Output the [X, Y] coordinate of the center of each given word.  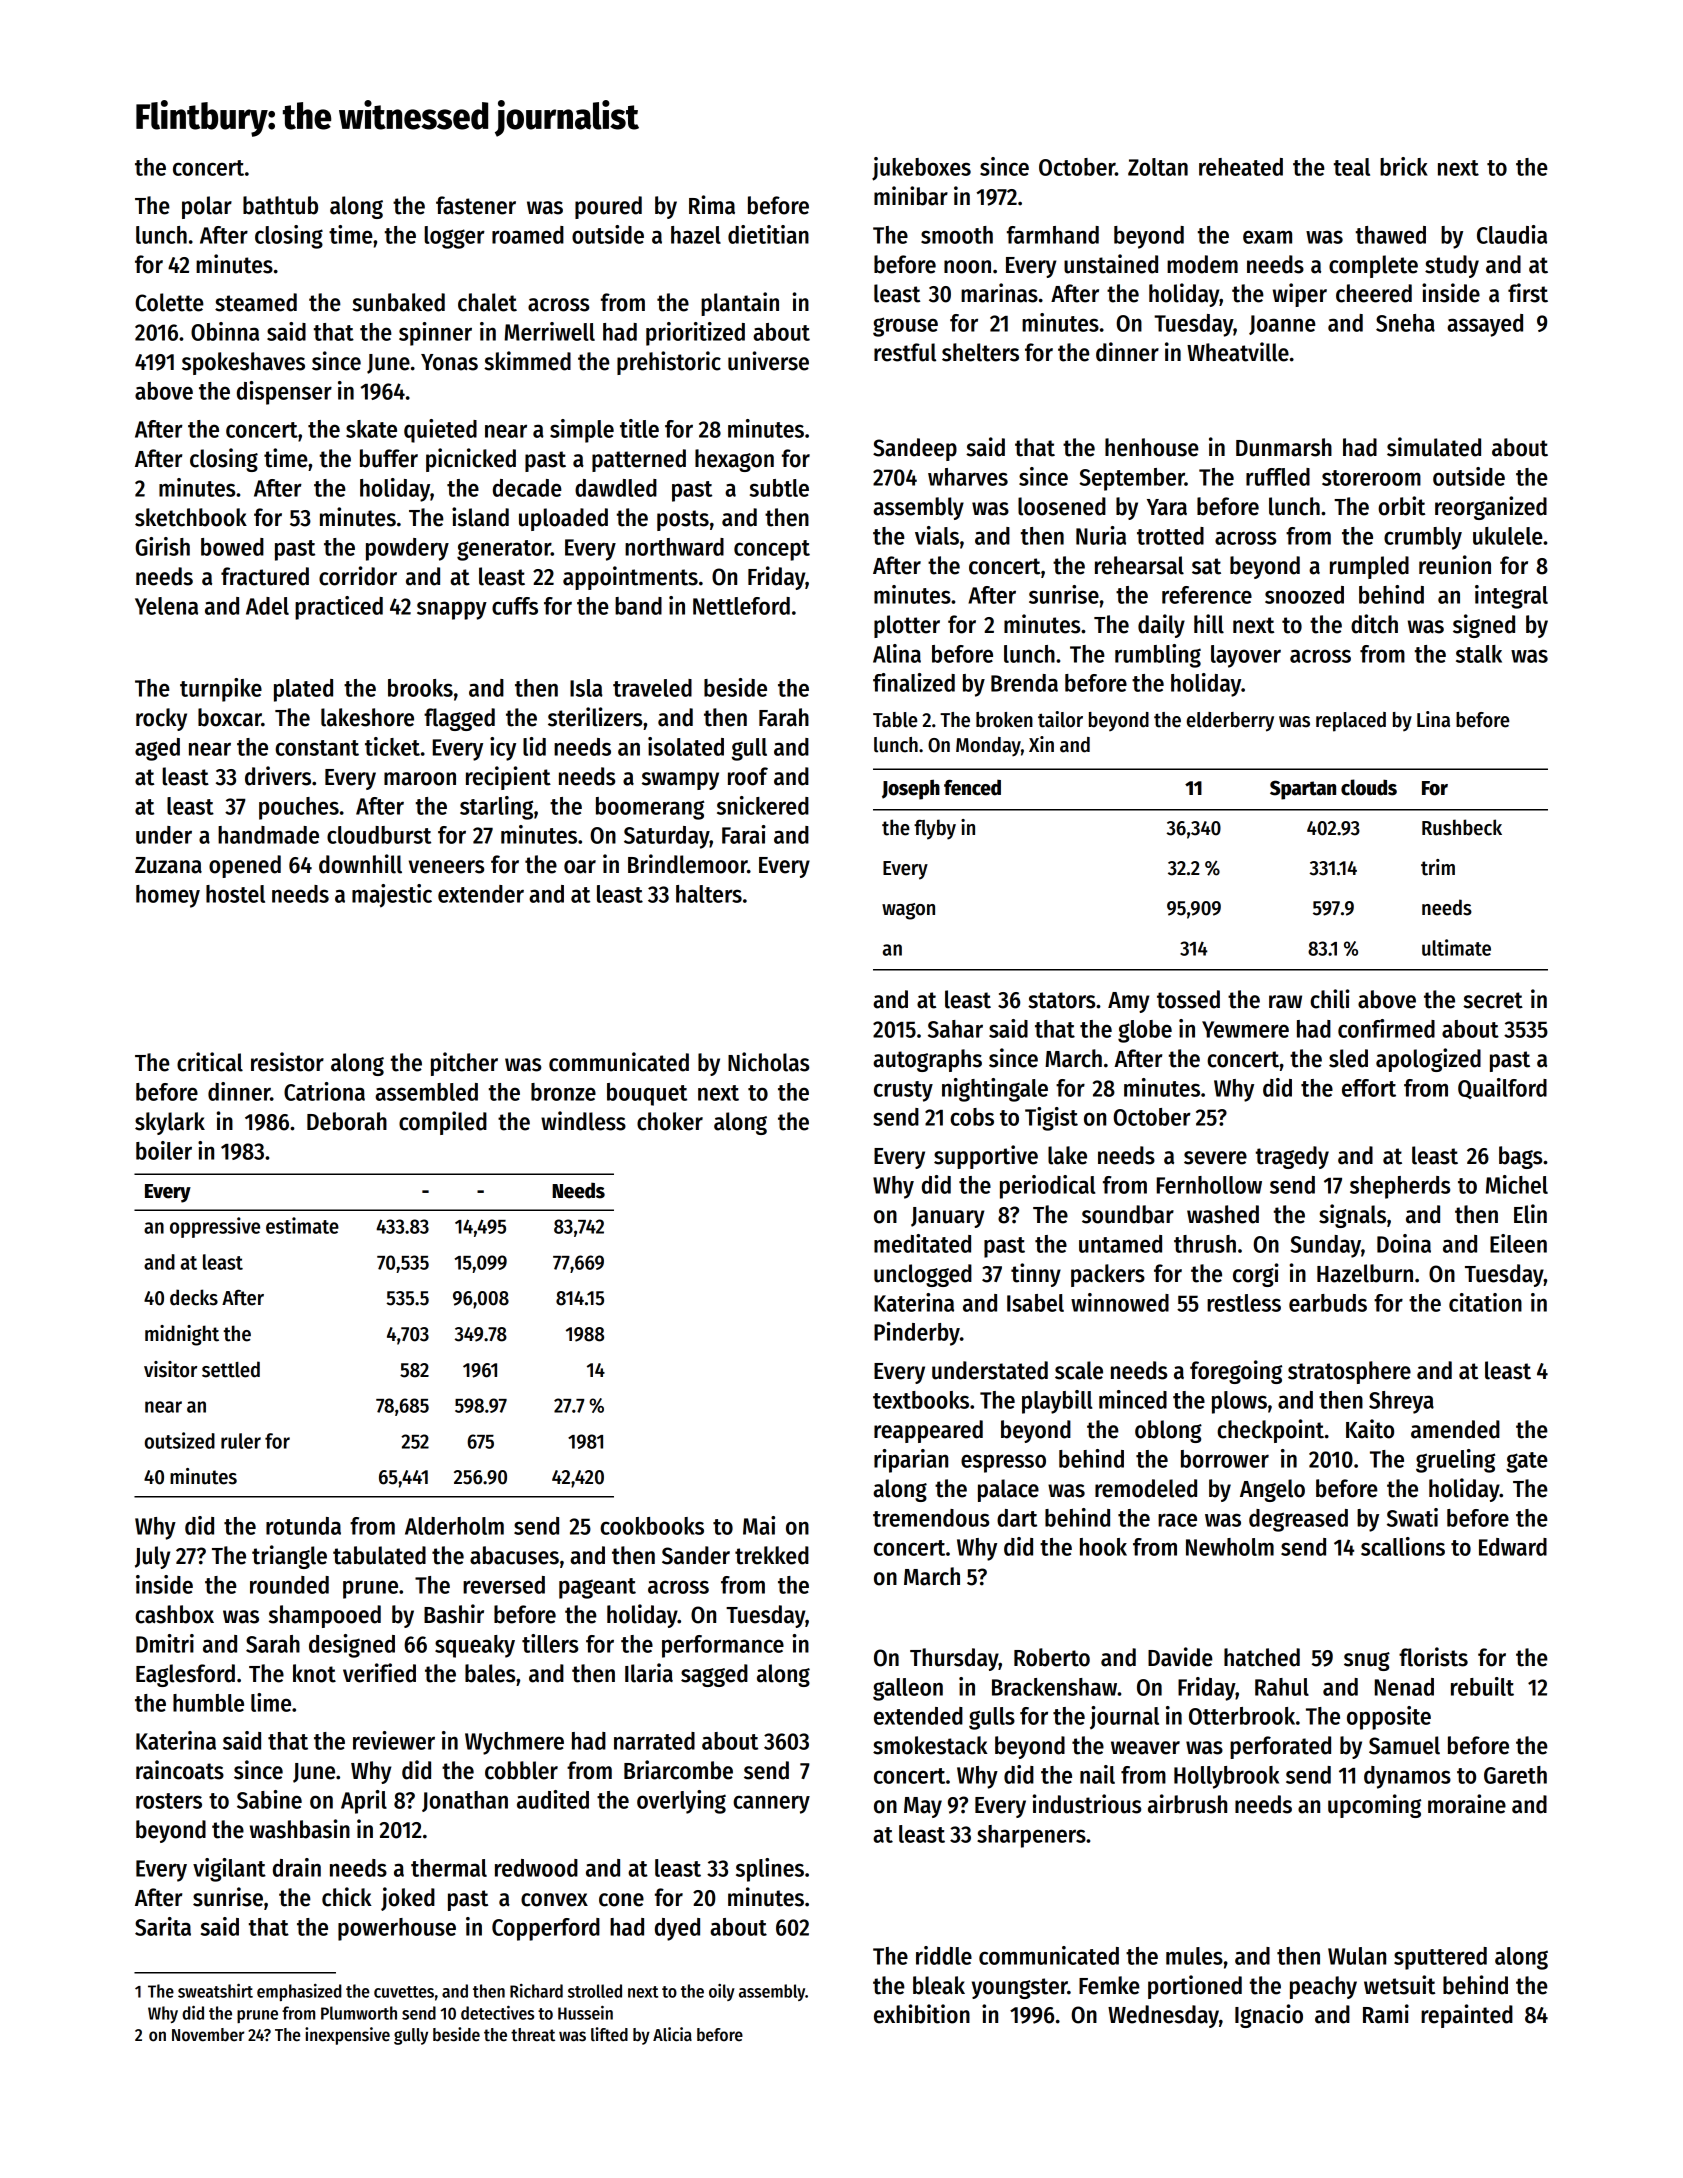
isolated [686, 746]
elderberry [1230, 722]
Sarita [163, 1926]
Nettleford [741, 606]
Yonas [449, 362]
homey [168, 896]
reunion [1455, 565]
